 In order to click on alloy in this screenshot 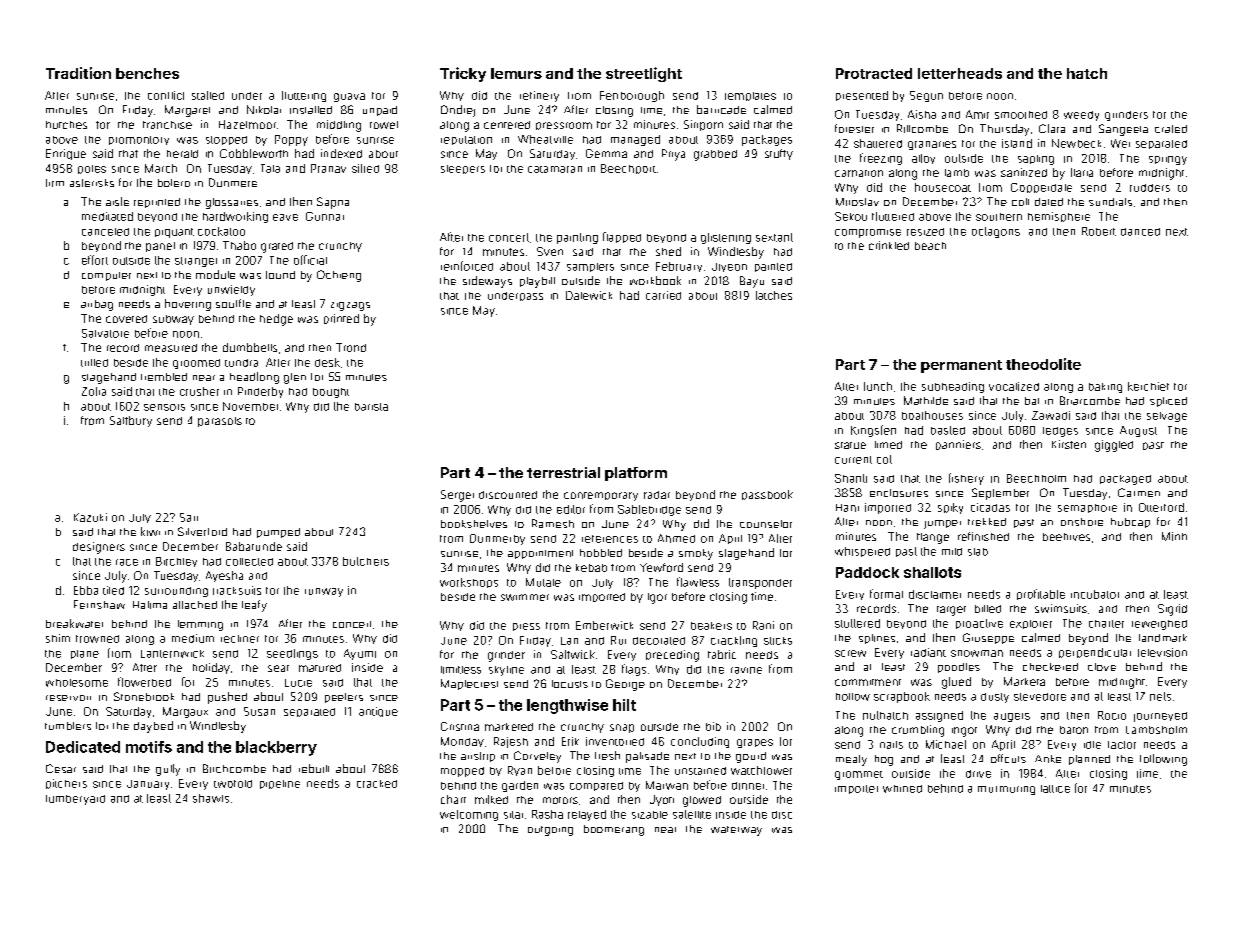, I will do `click(923, 159)`.
